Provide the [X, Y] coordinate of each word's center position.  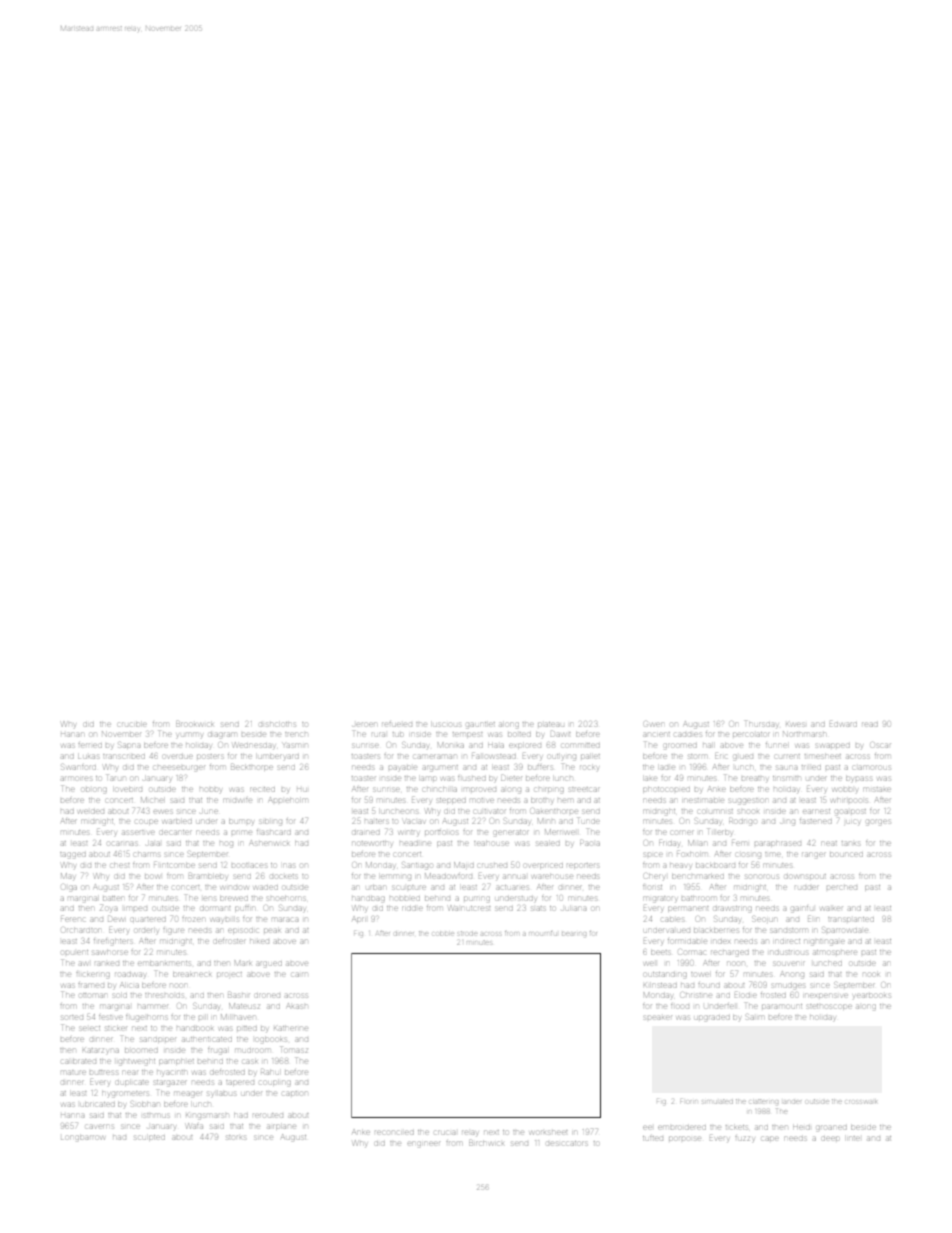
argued [270, 963]
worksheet [548, 1132]
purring [477, 898]
